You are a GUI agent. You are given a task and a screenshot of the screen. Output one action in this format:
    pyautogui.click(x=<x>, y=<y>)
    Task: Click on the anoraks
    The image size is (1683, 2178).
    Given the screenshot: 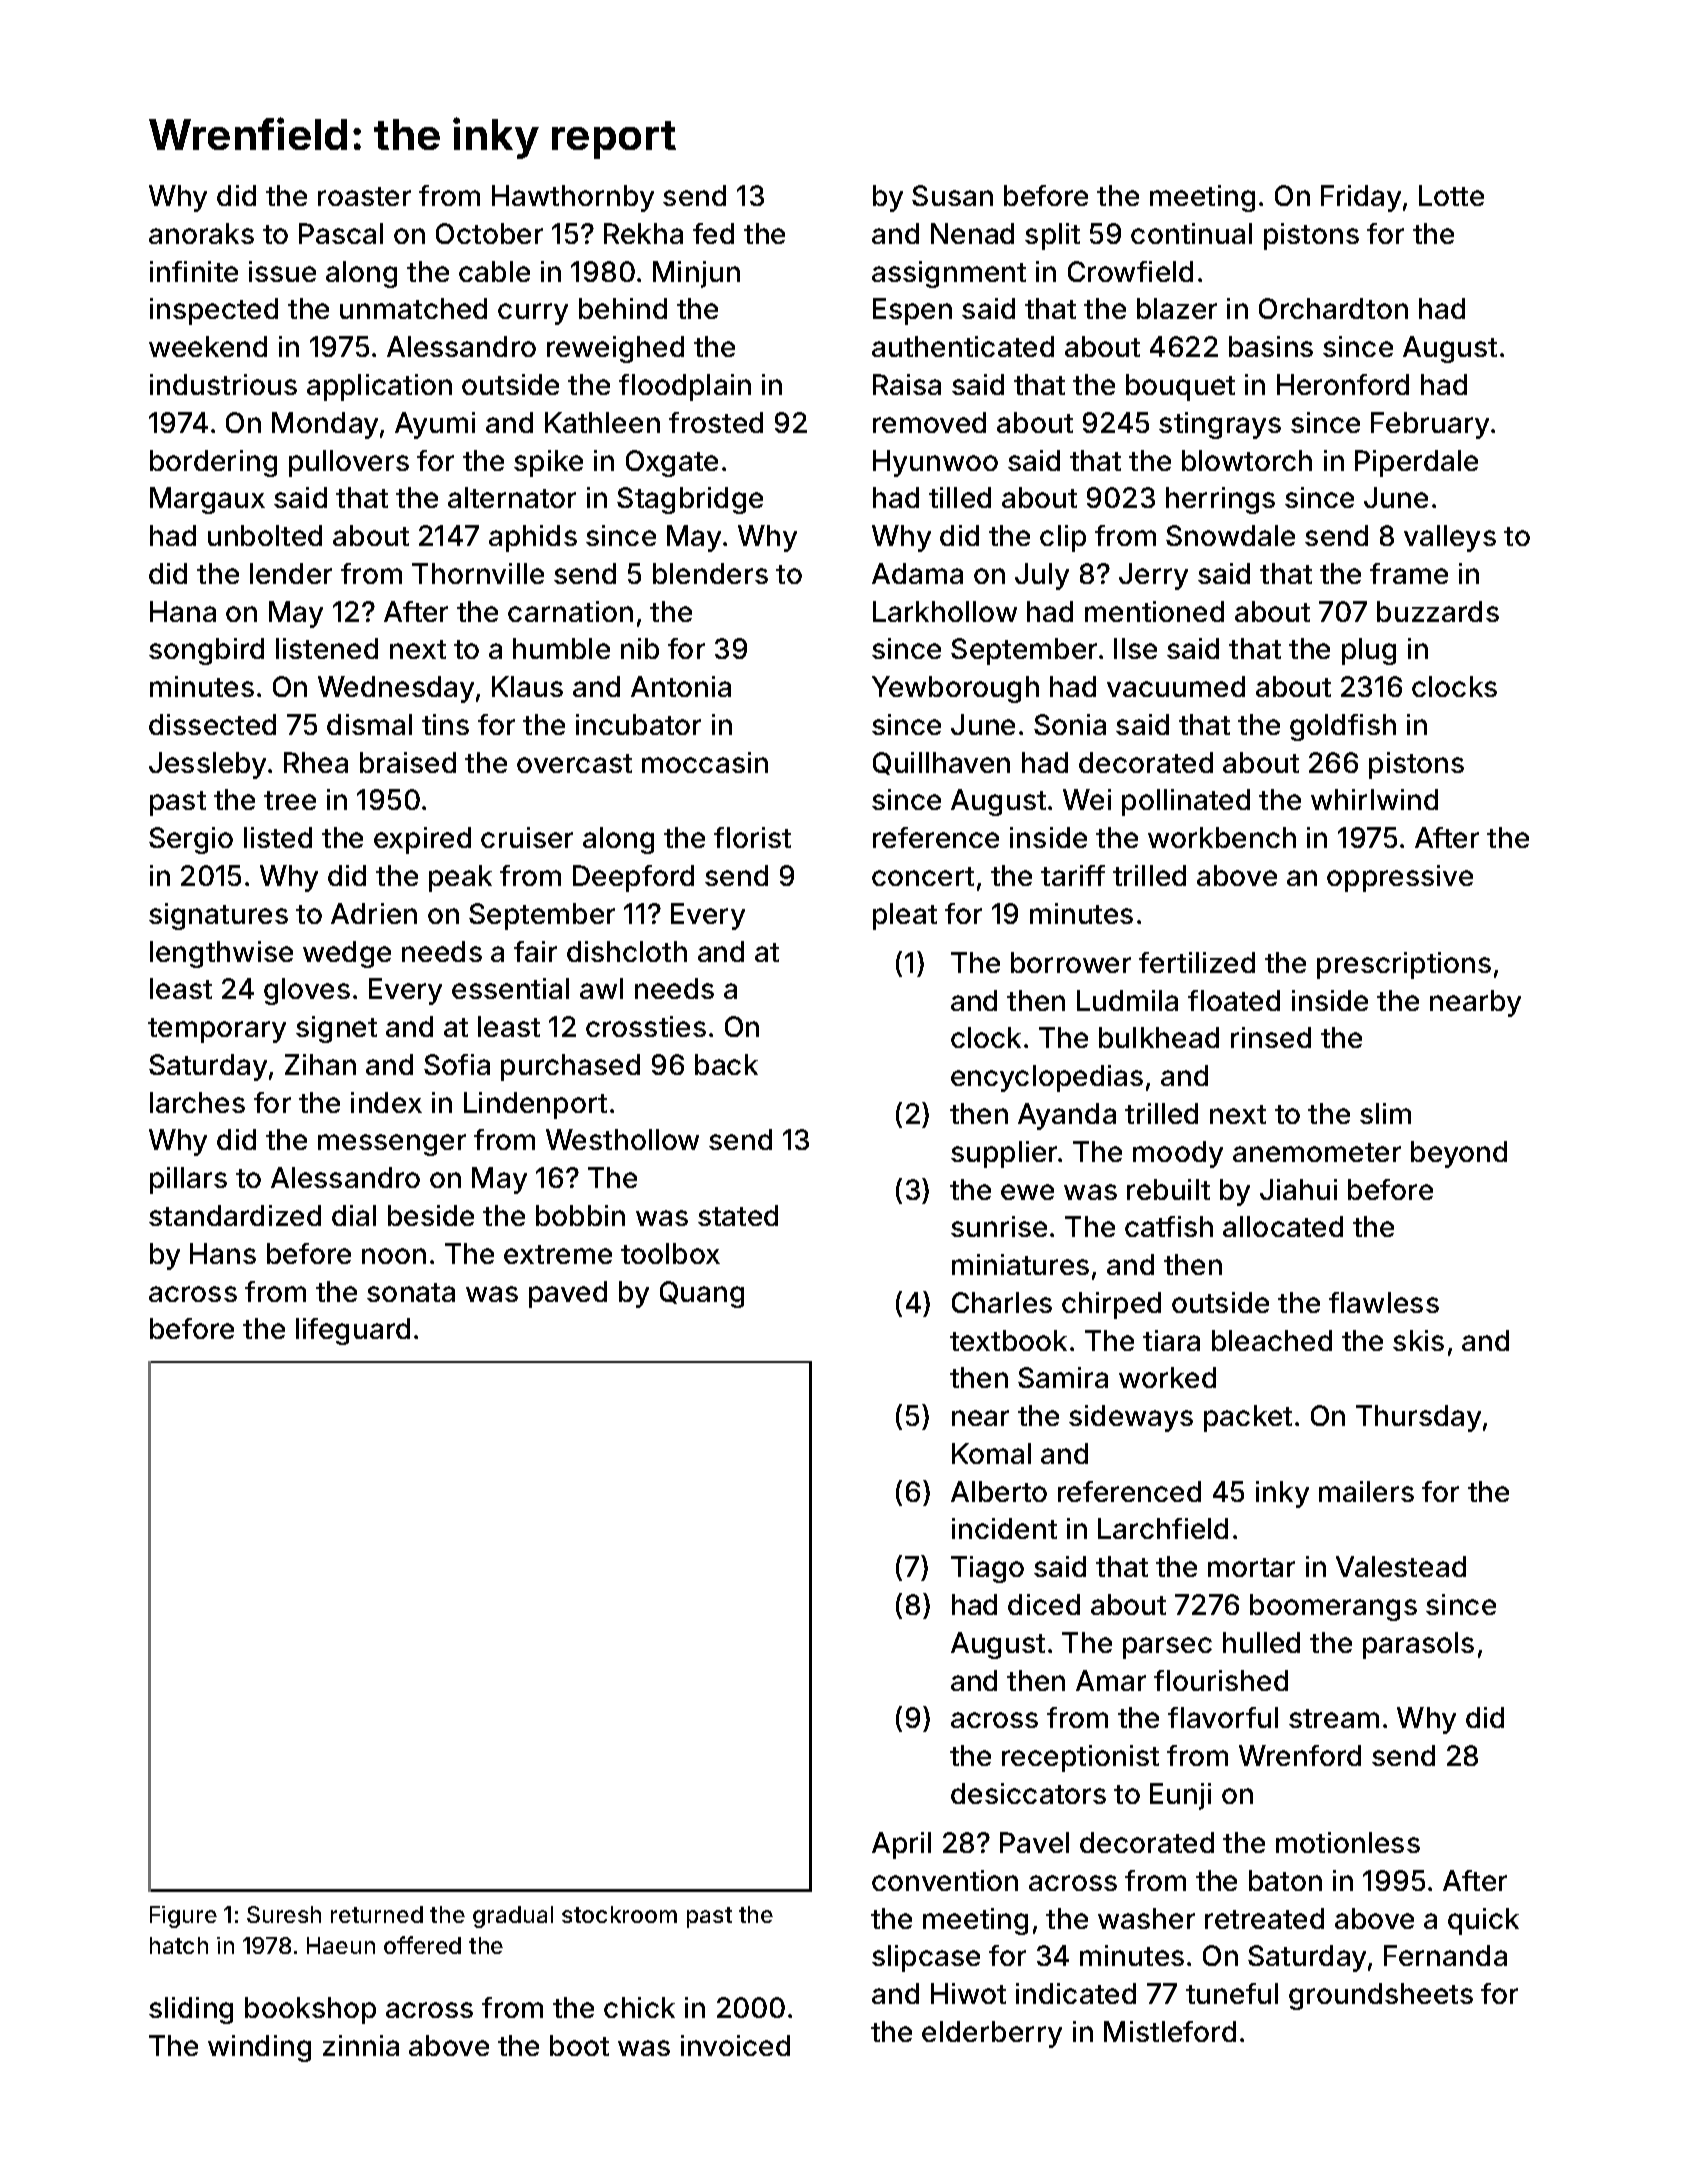 What is the action you would take?
    pyautogui.click(x=201, y=233)
